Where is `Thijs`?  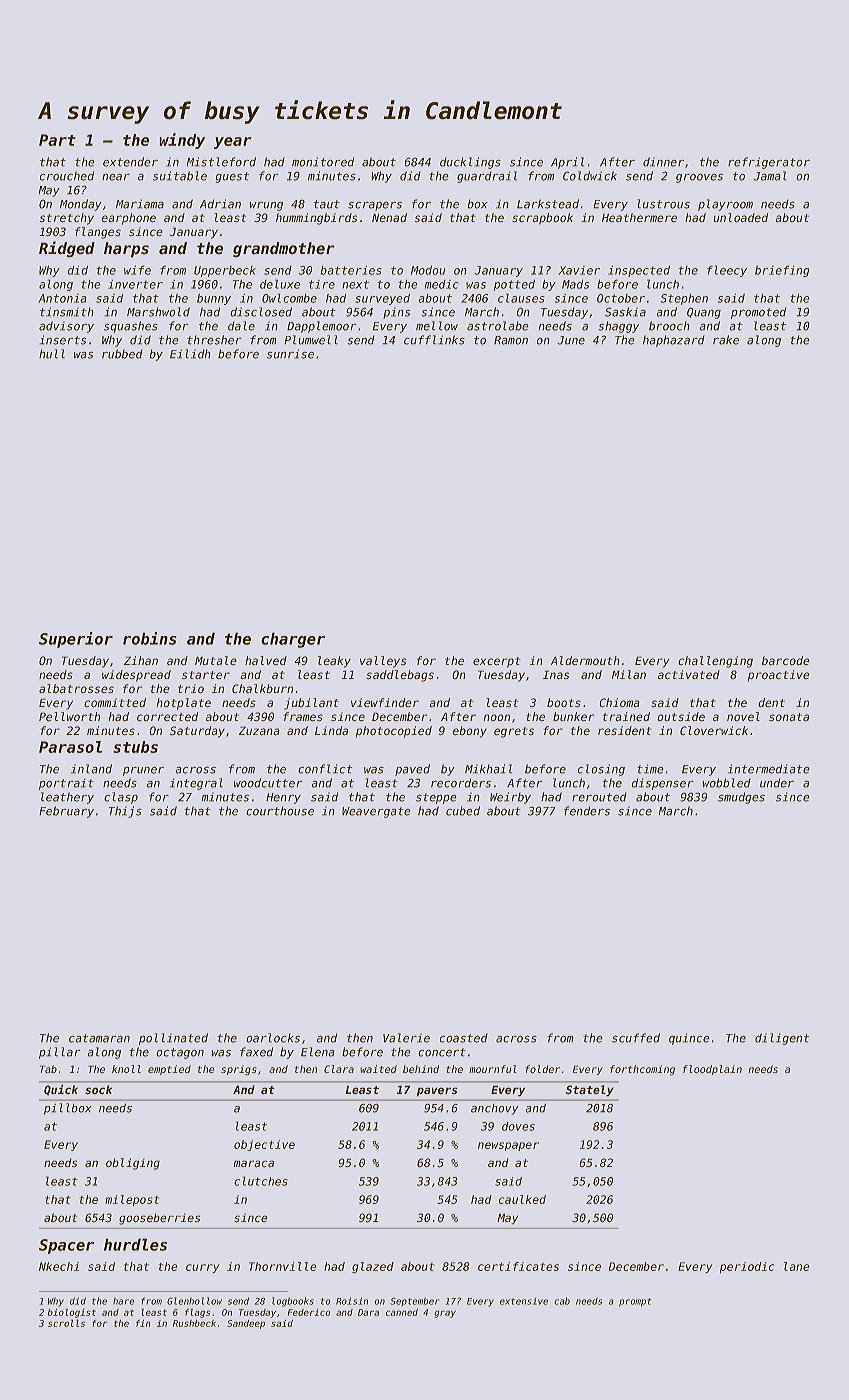
Thijs is located at coordinates (125, 812).
